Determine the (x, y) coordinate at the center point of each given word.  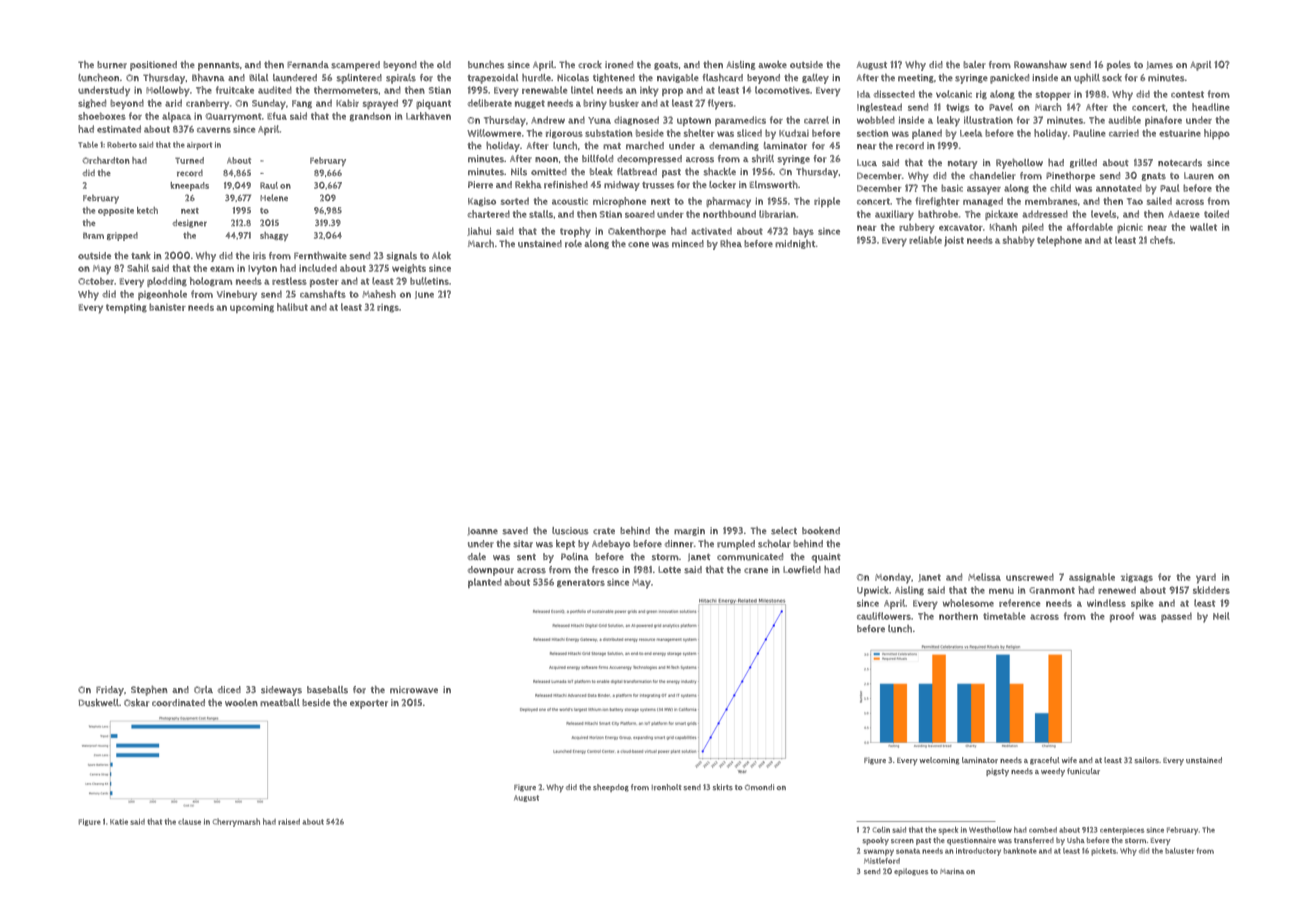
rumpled (736, 545)
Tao (1135, 201)
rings (388, 308)
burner (112, 65)
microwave (414, 690)
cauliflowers (884, 616)
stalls (541, 214)
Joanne (483, 531)
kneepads (190, 186)
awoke (772, 64)
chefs (1161, 240)
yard (1206, 579)
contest (1187, 94)
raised (289, 822)
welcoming (939, 761)
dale (477, 556)
